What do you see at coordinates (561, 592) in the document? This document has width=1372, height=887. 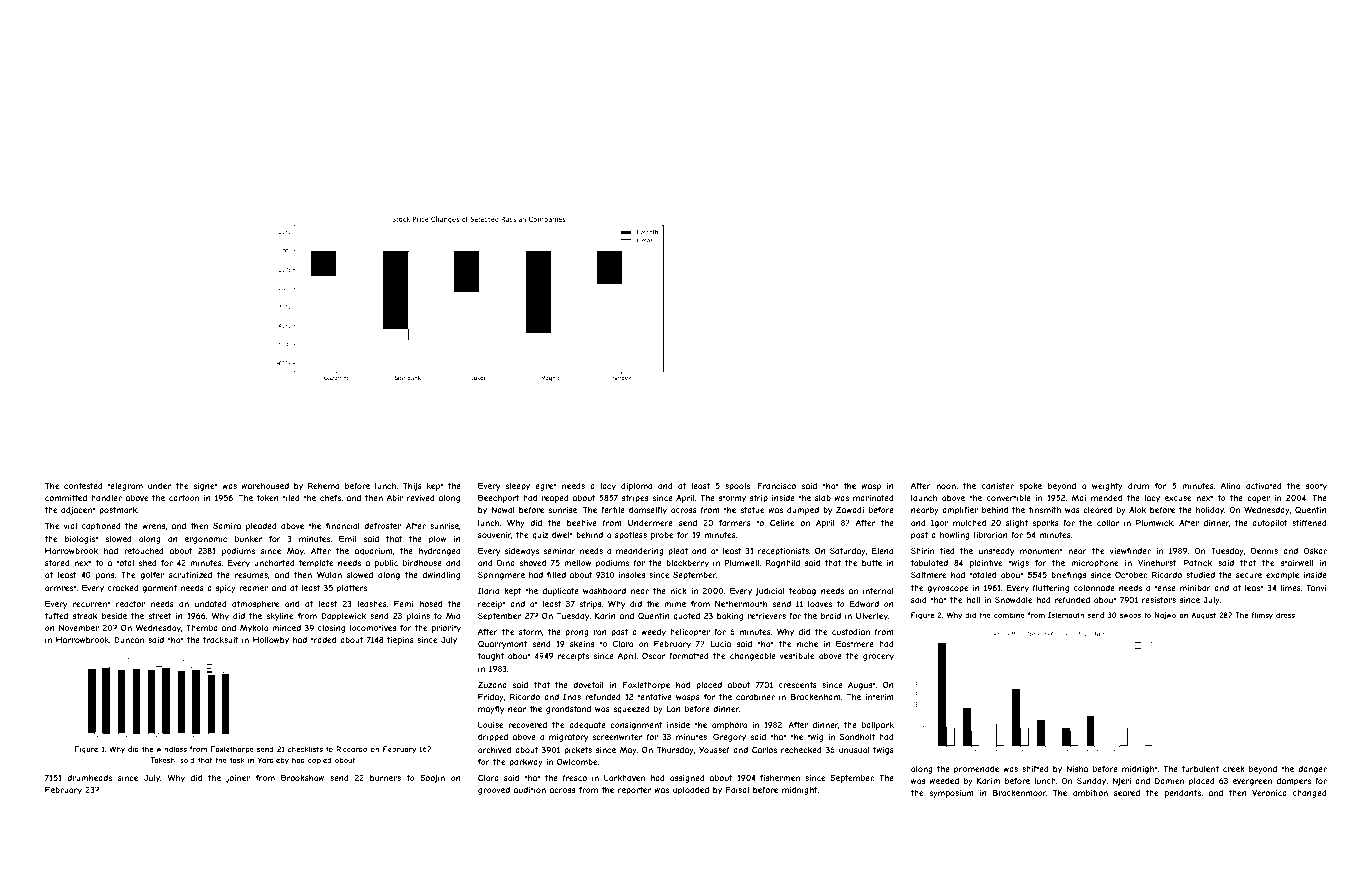 I see `duplicate` at bounding box center [561, 592].
